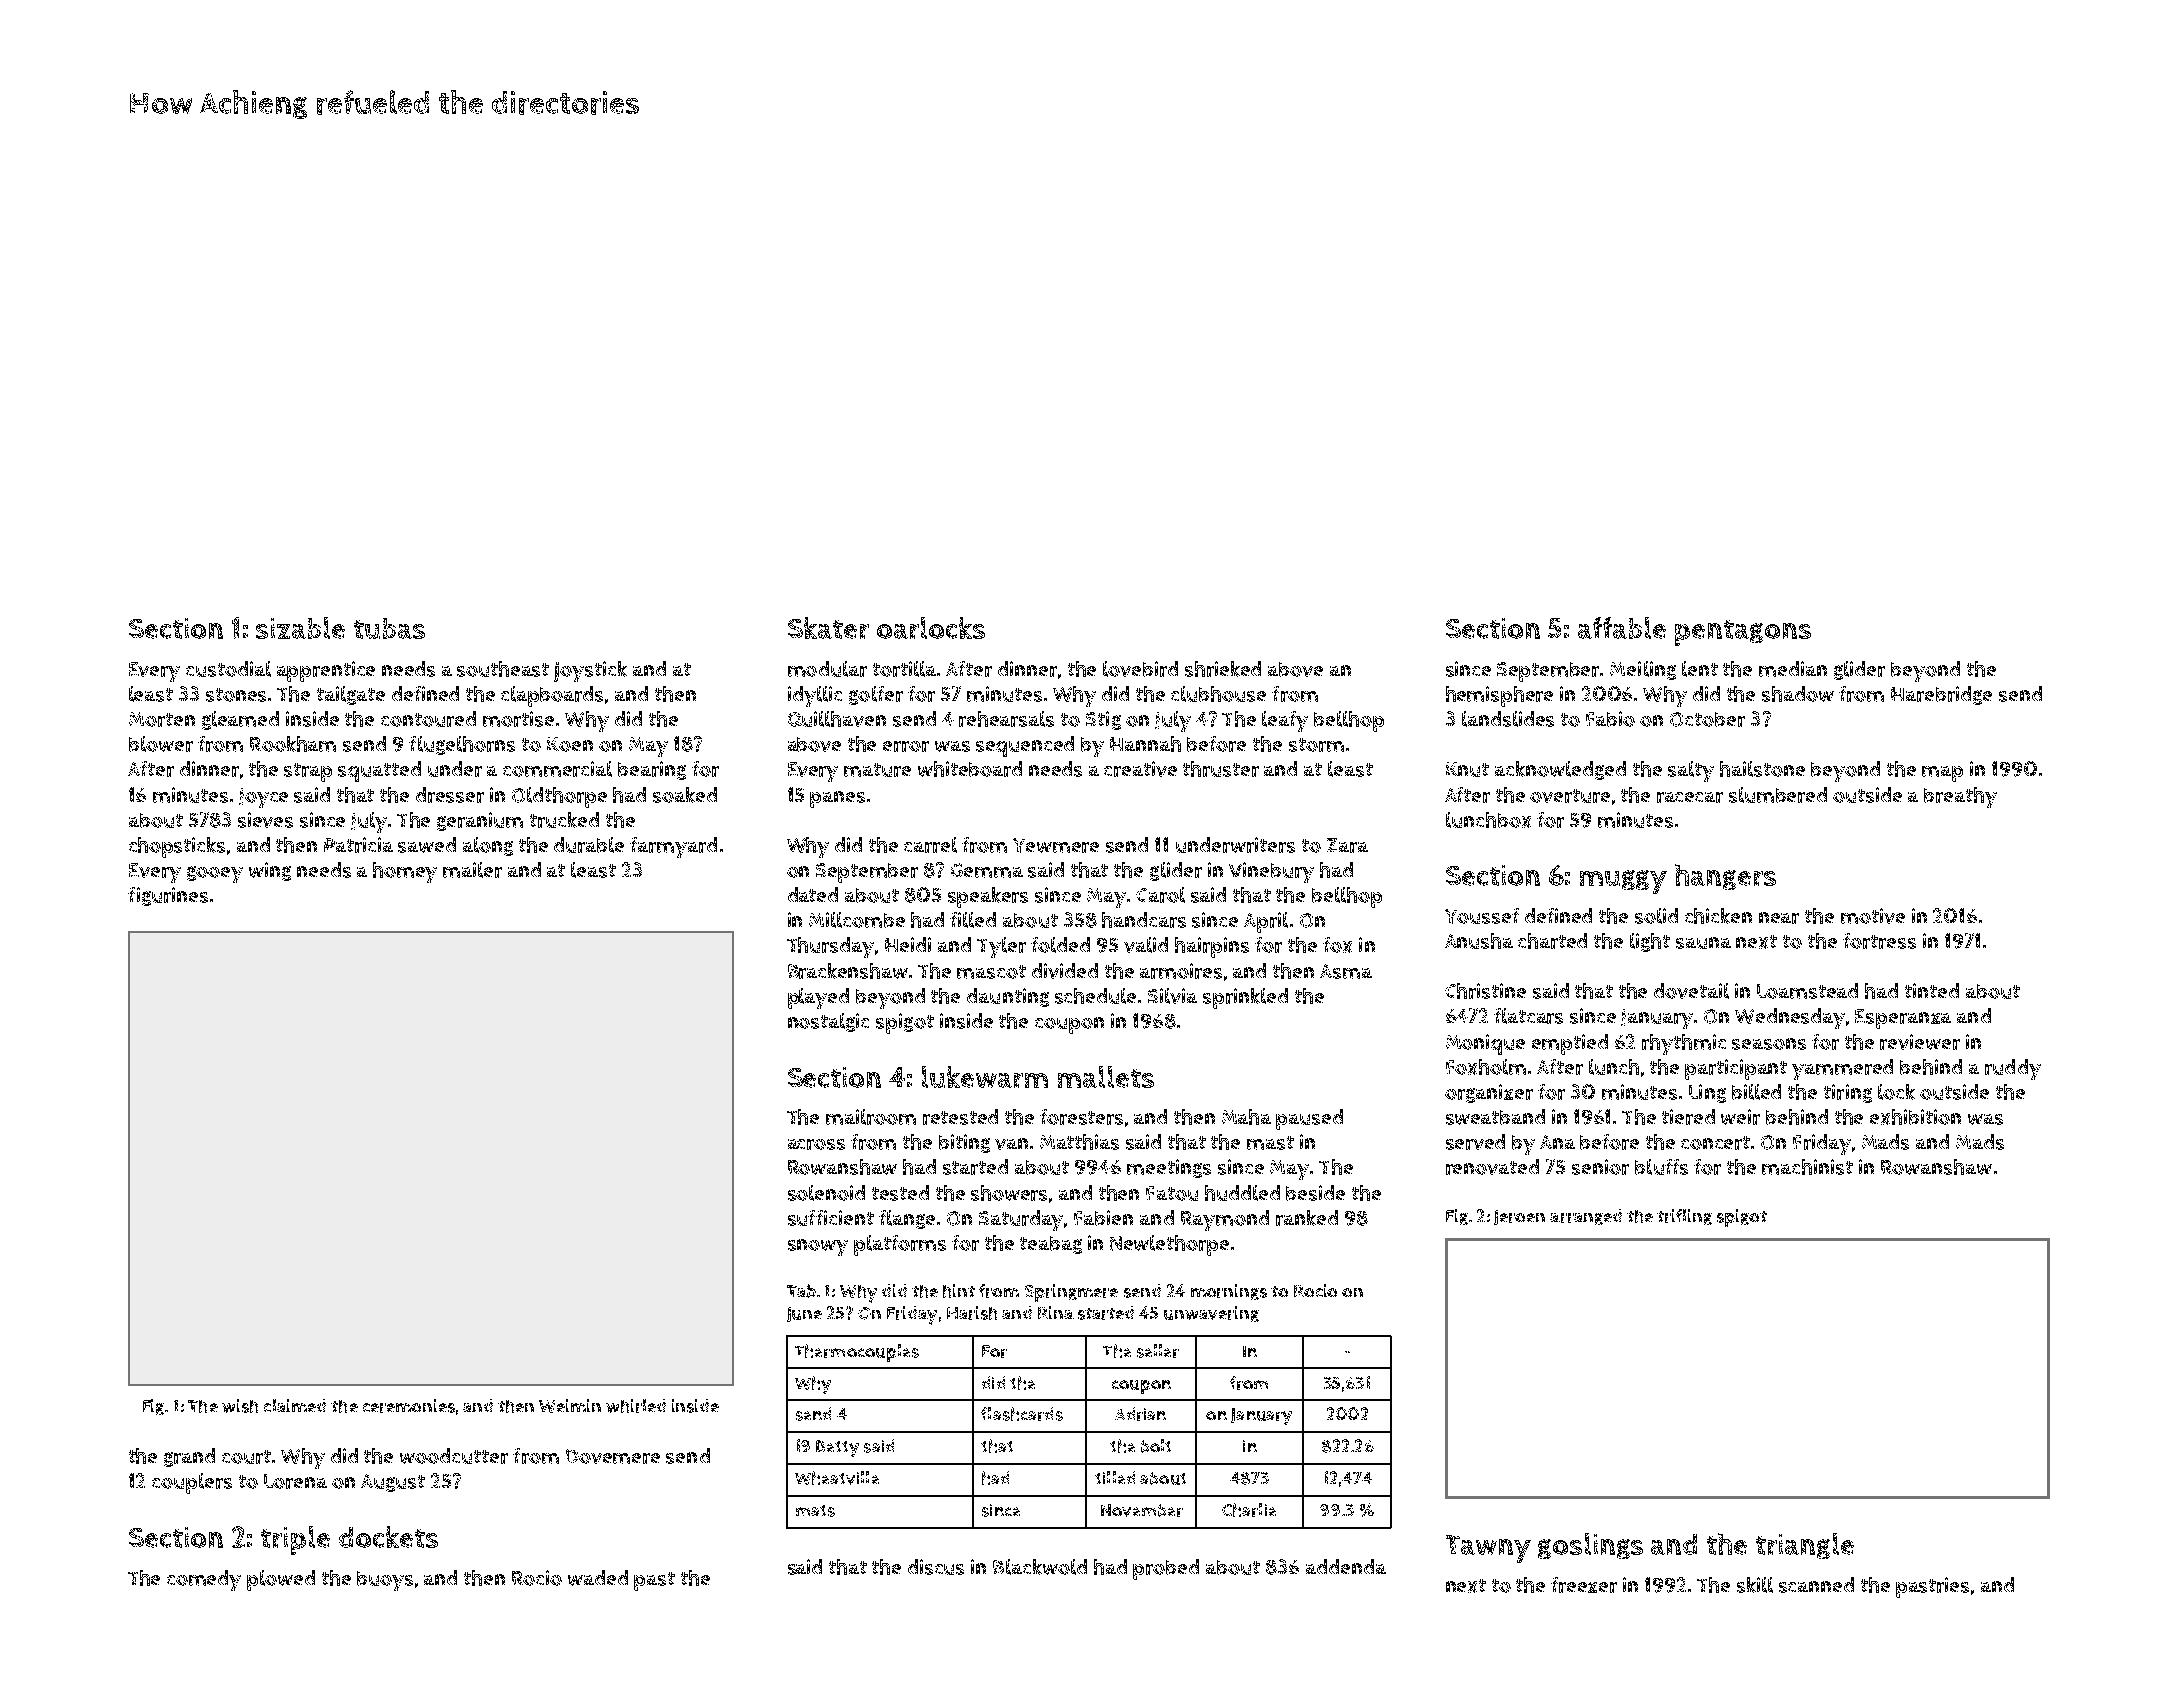 This screenshot has height=1683, width=2178. I want to click on discus, so click(936, 1567).
